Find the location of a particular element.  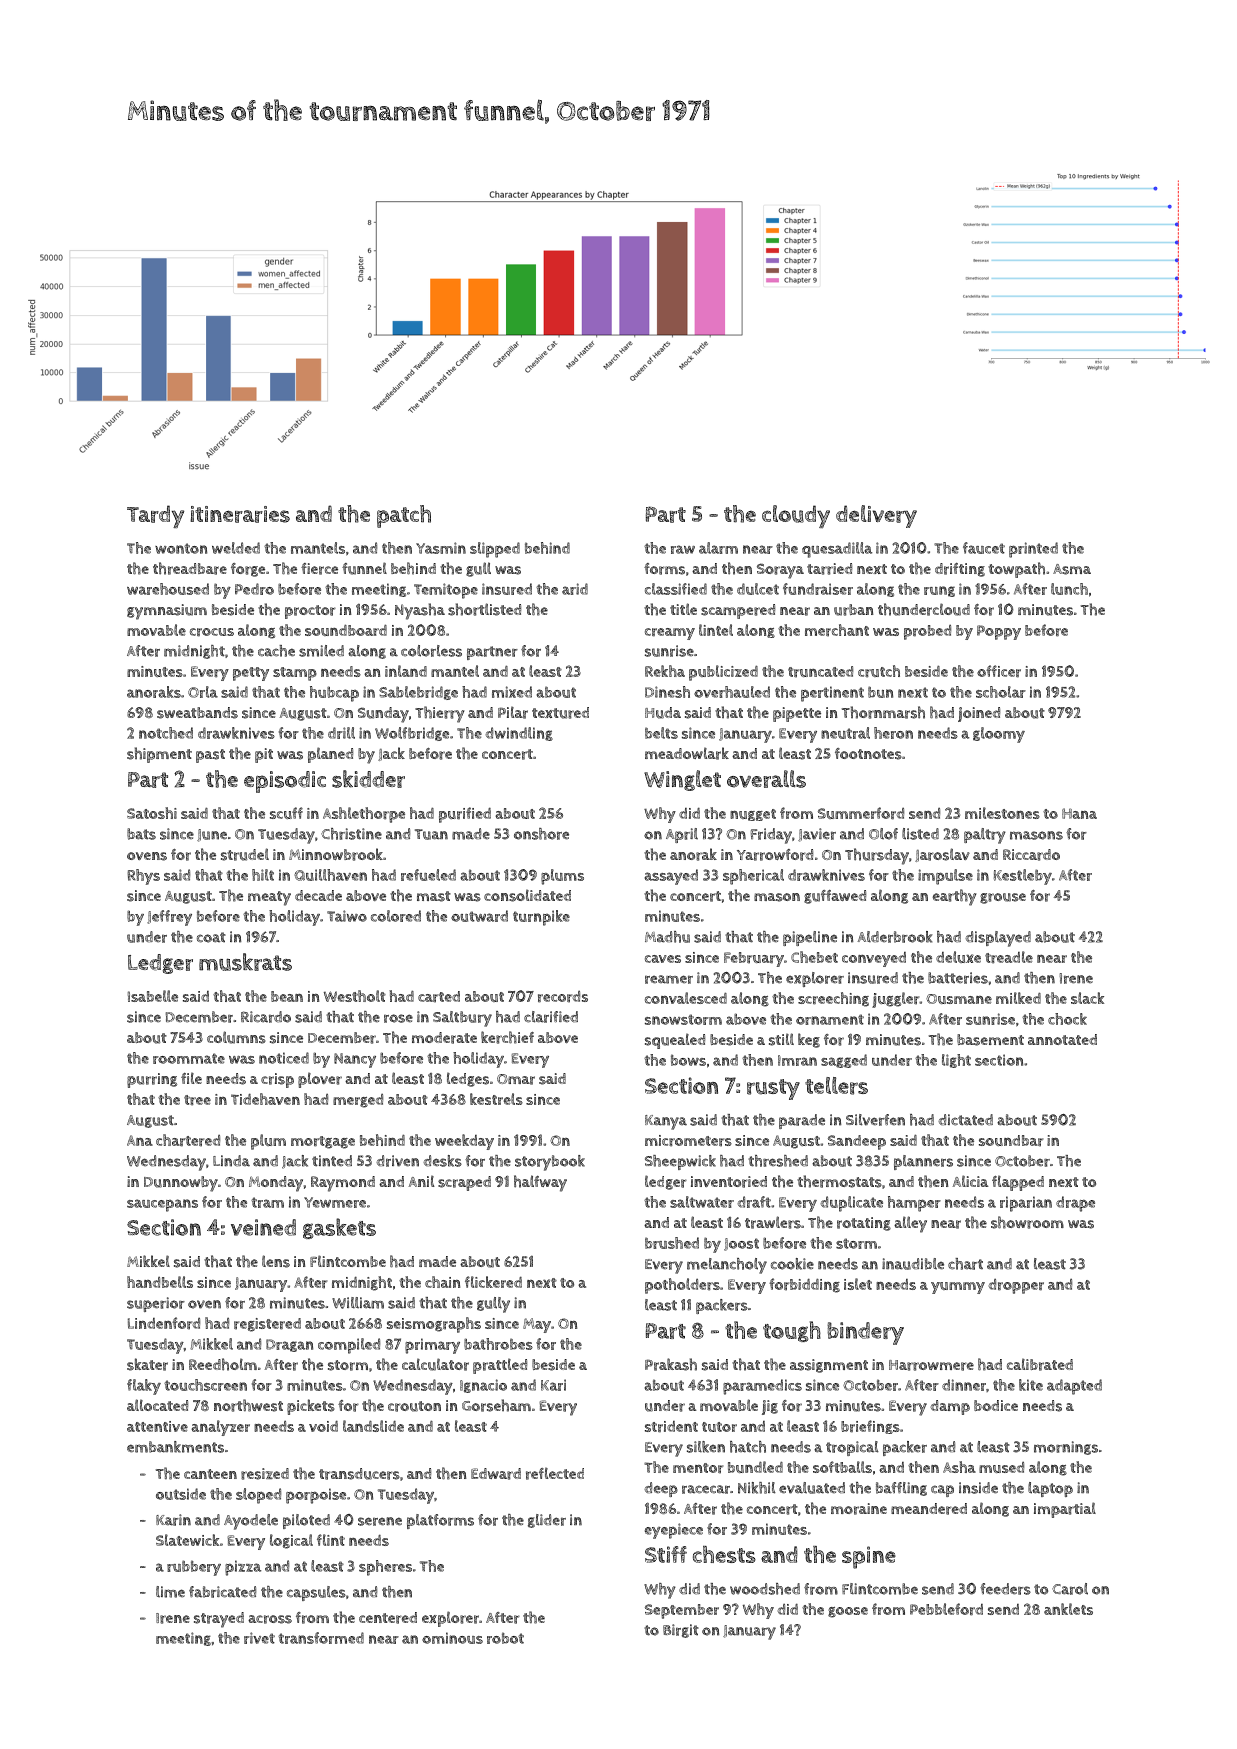

slipped is located at coordinates (495, 550).
